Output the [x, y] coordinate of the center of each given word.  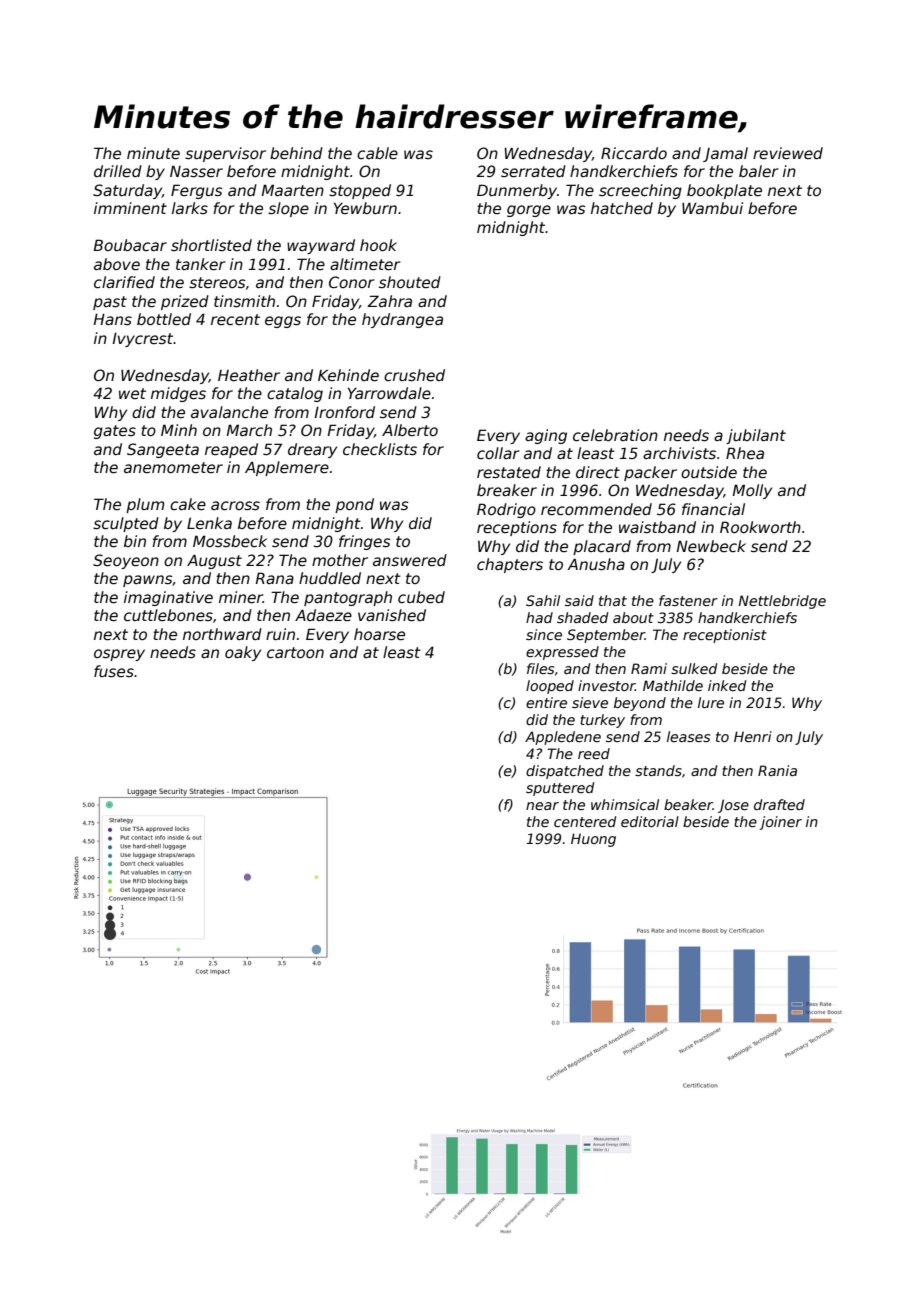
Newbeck [711, 546]
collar [498, 453]
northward [222, 634]
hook [378, 245]
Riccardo [634, 153]
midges [178, 394]
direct [598, 472]
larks [190, 208]
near [542, 806]
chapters [510, 565]
